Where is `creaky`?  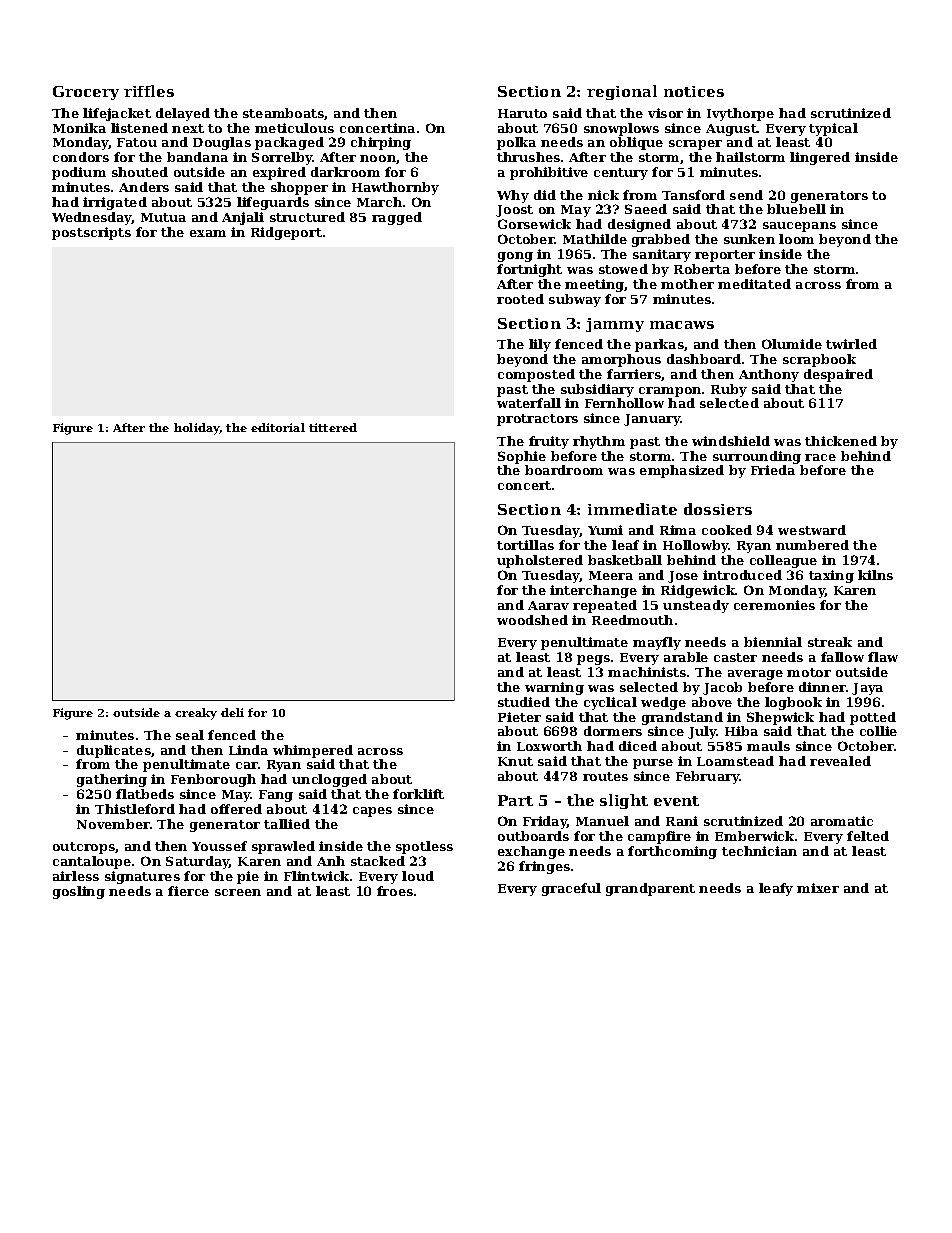 creaky is located at coordinates (196, 714).
